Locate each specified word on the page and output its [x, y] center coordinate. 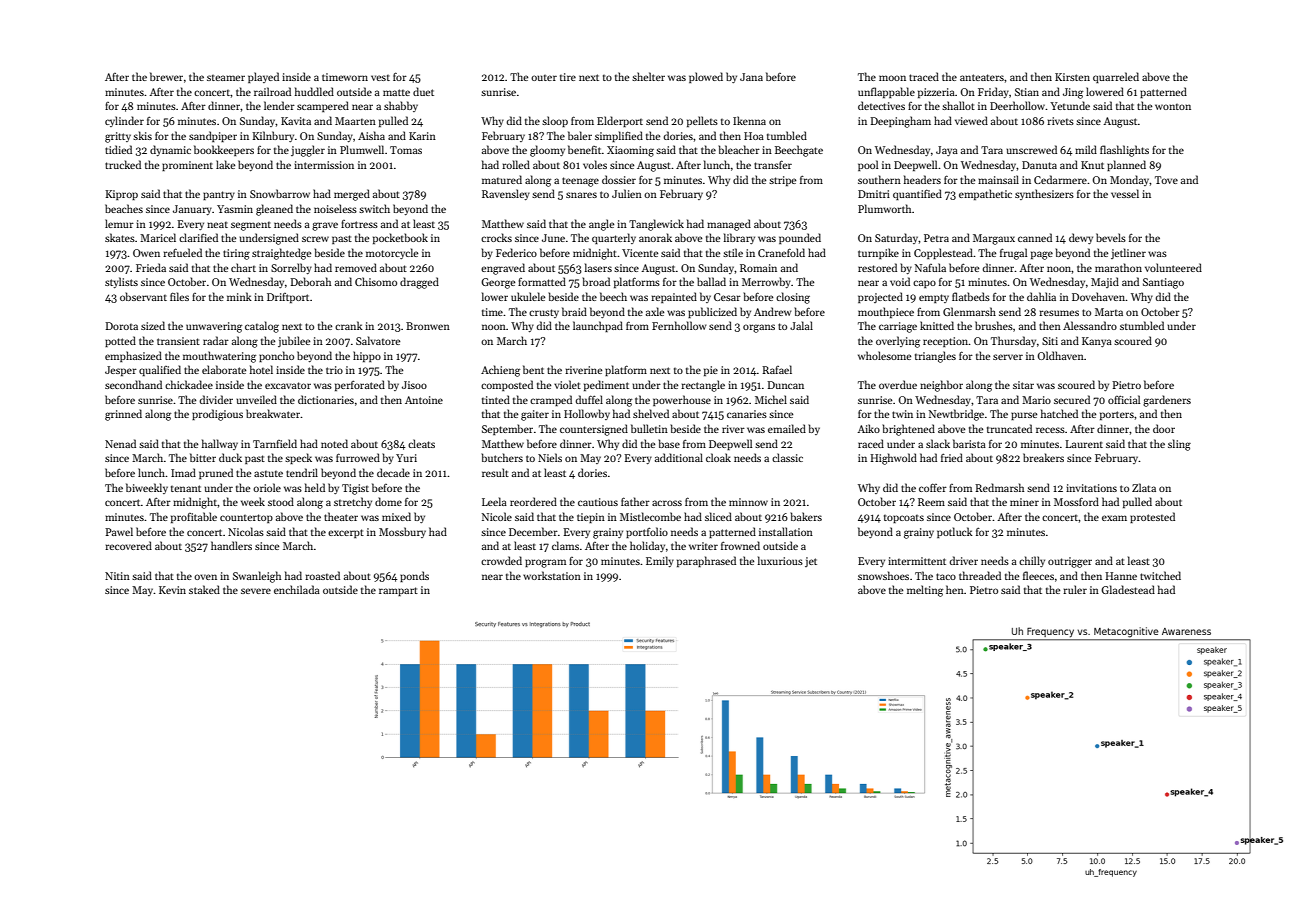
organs [759, 328]
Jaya [947, 151]
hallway [220, 444]
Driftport [288, 298]
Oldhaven [1061, 355]
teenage [580, 182]
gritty [118, 137]
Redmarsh [999, 487]
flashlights [1124, 151]
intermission [324, 165]
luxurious [780, 560]
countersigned [594, 430]
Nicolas [246, 531]
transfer [773, 164]
